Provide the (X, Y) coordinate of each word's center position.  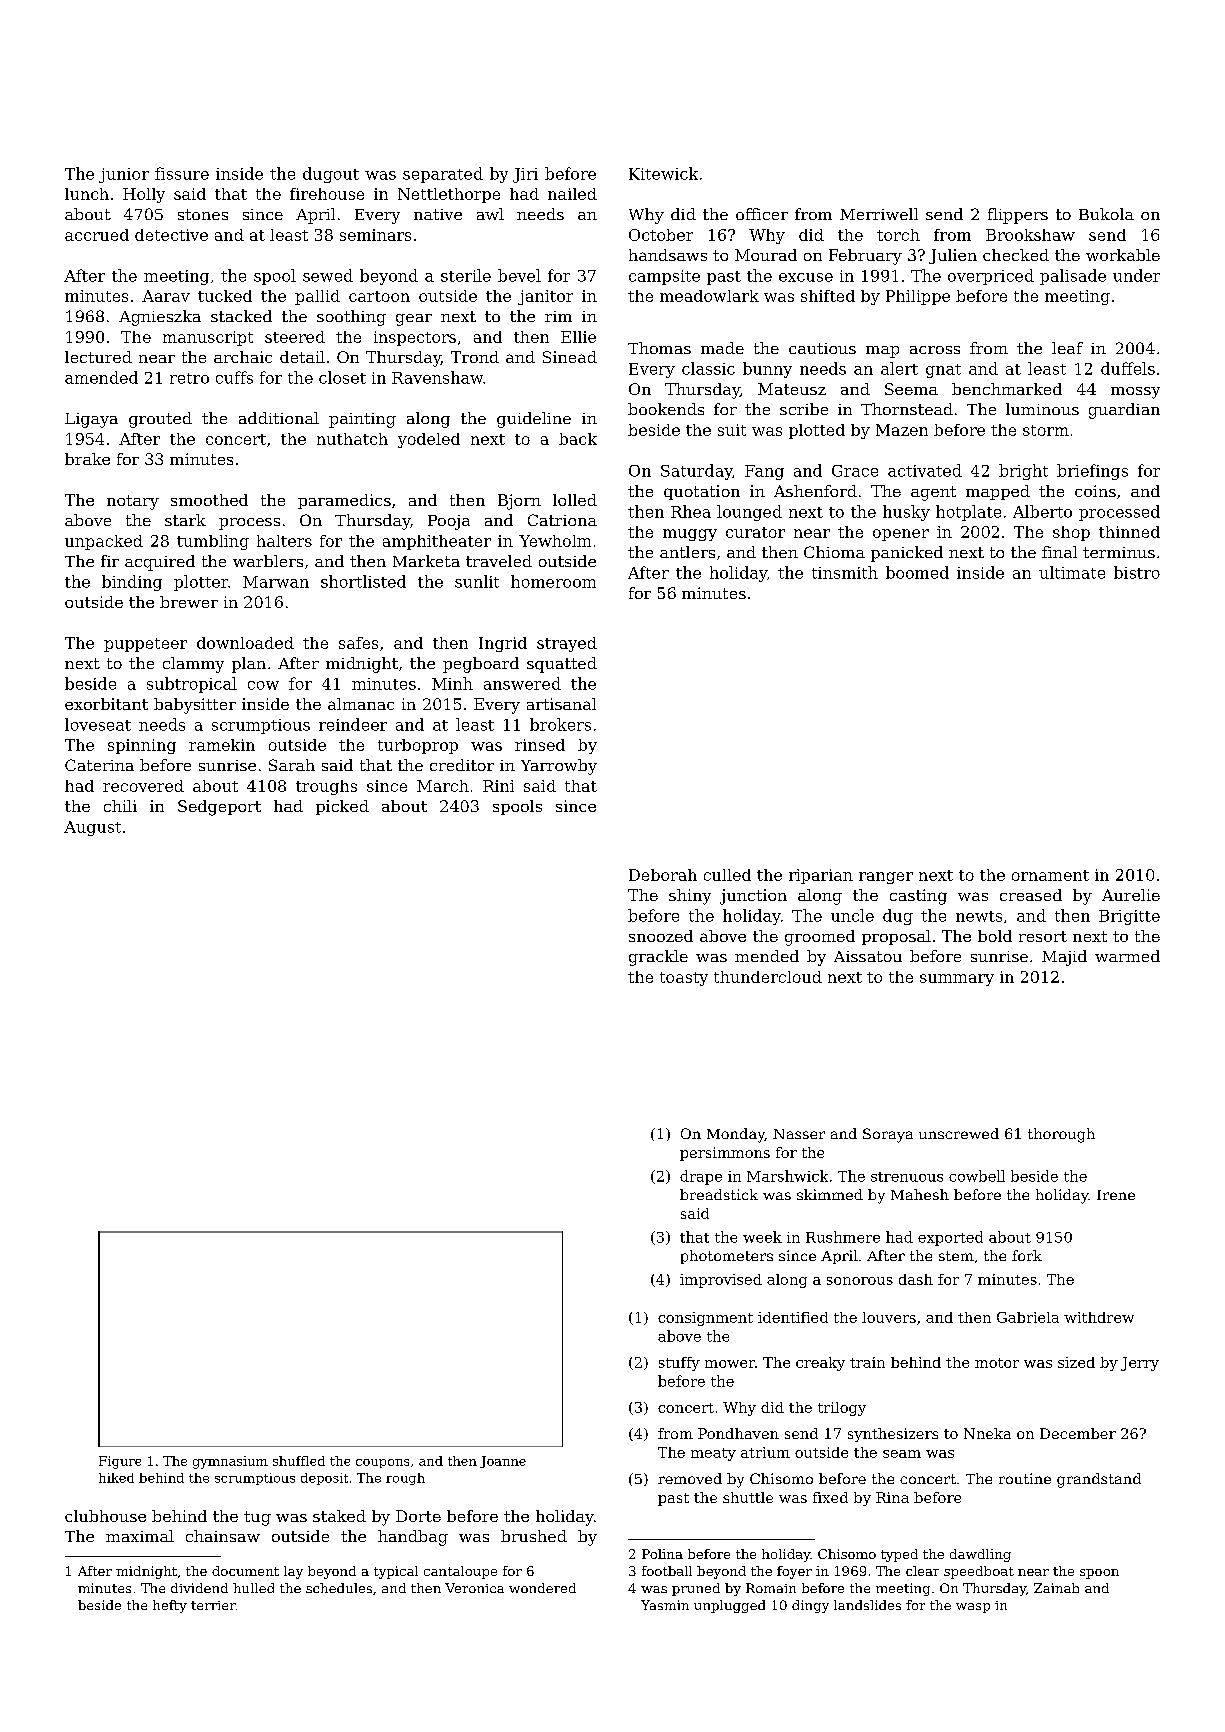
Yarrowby (559, 767)
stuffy (679, 1364)
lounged (749, 513)
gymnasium (230, 1462)
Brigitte (1129, 917)
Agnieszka (160, 318)
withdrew (1099, 1317)
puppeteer (145, 645)
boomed (917, 572)
